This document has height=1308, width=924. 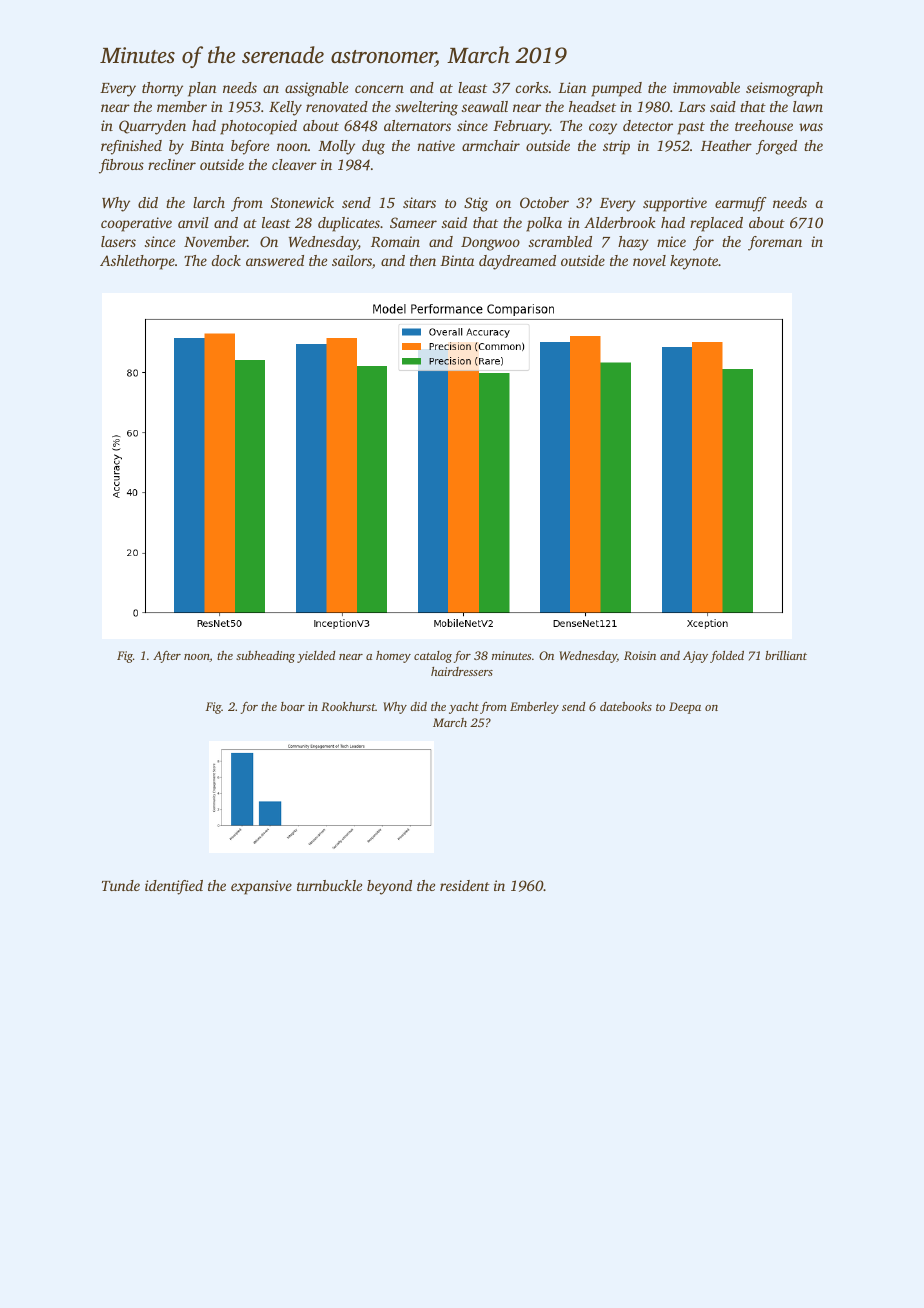 I want to click on identified, so click(x=174, y=887).
